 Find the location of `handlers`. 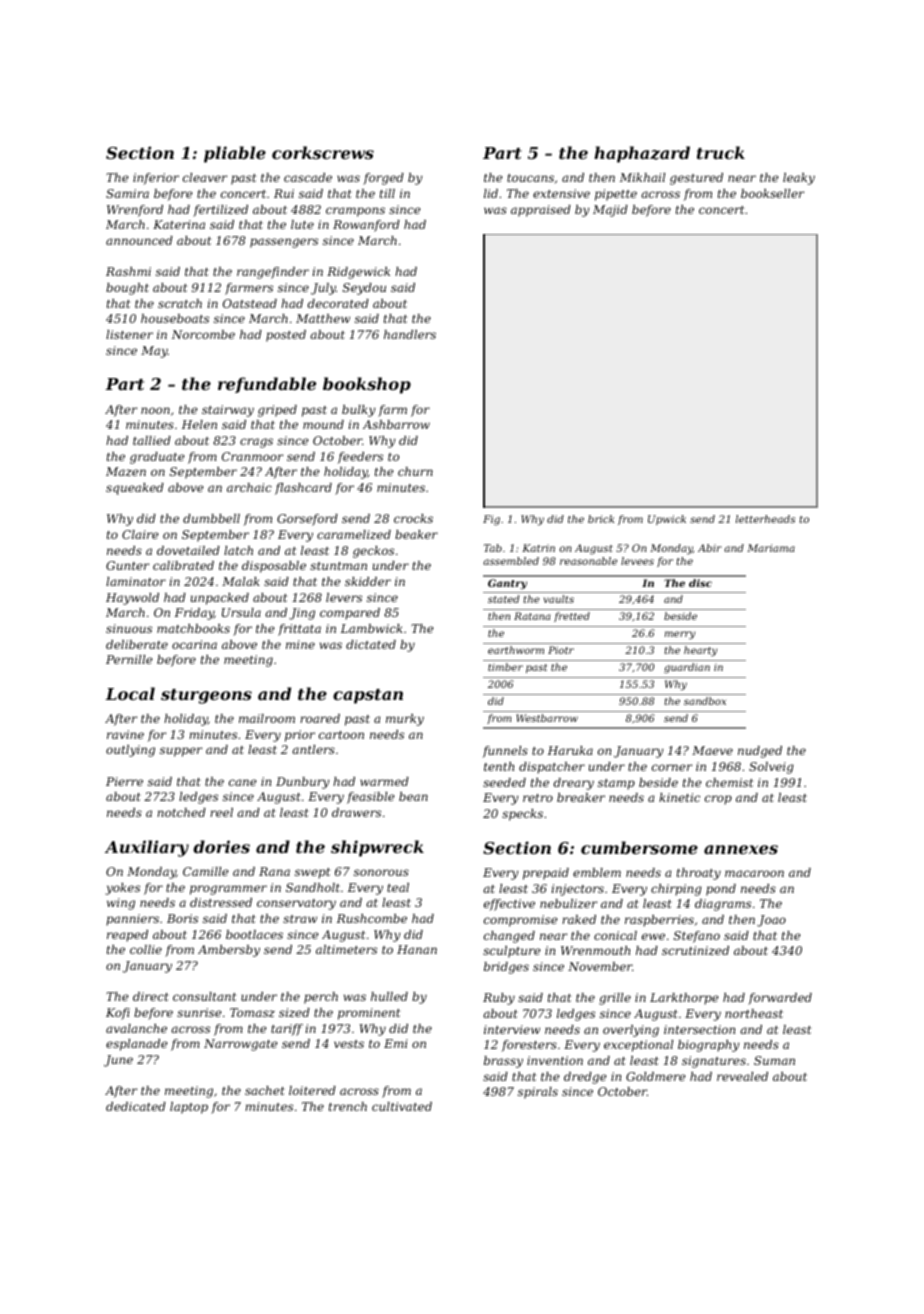

handlers is located at coordinates (410, 334).
